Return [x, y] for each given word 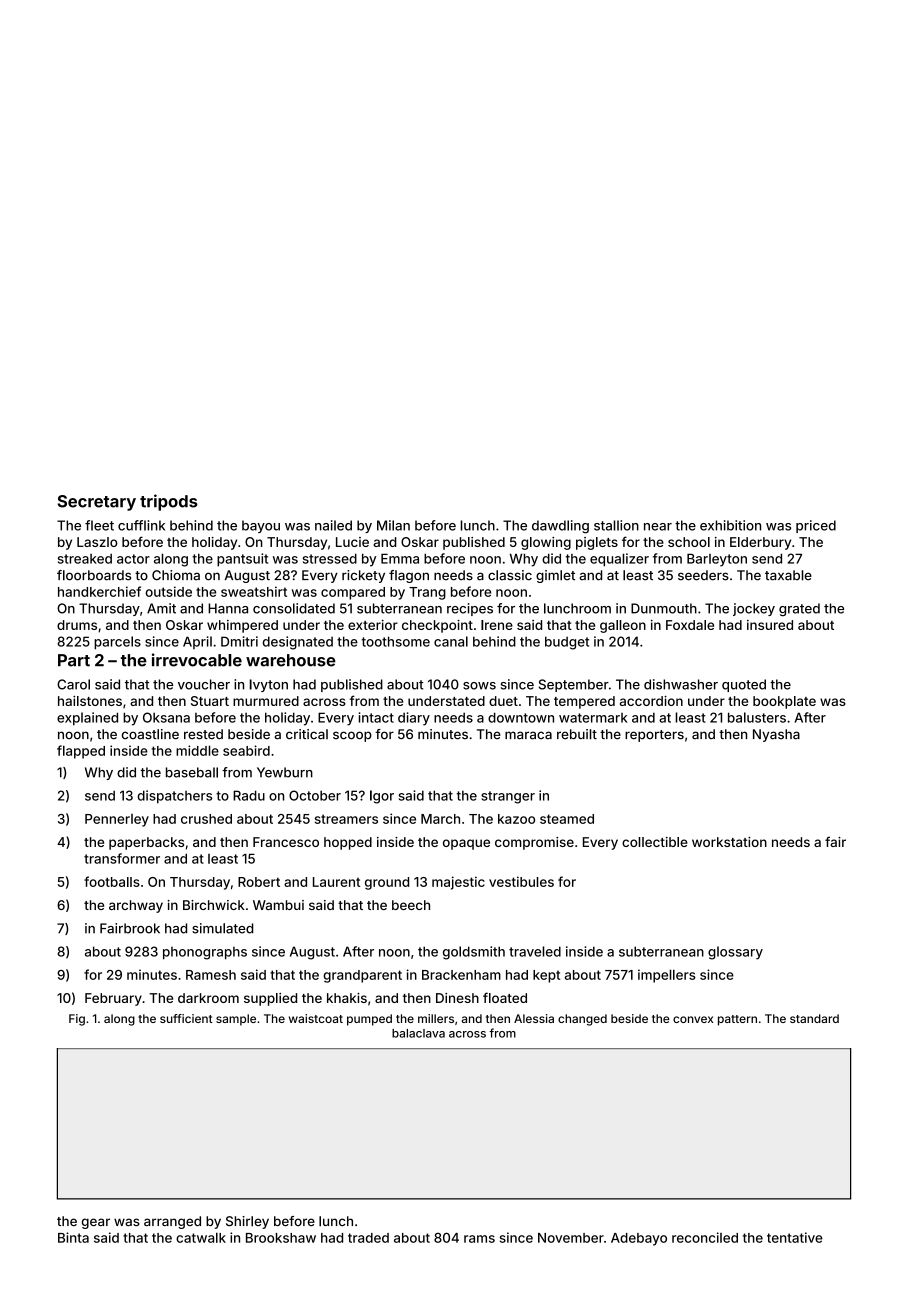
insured [770, 625]
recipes [470, 609]
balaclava [418, 1033]
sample [236, 1020]
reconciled [705, 1237]
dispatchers [174, 797]
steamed [567, 819]
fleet [99, 525]
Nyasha [776, 735]
